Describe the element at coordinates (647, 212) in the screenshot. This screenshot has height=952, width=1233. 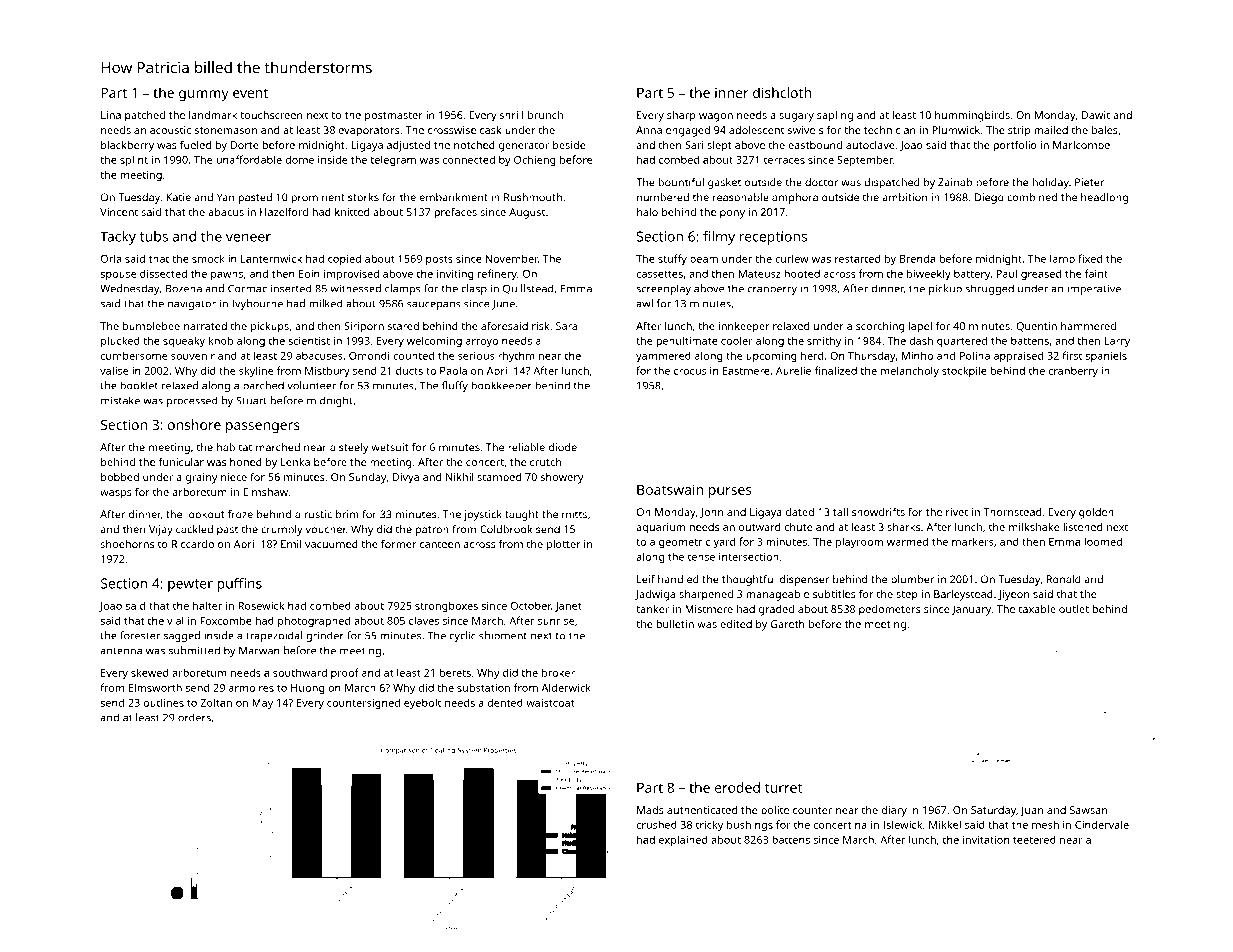
I see `halo` at that location.
